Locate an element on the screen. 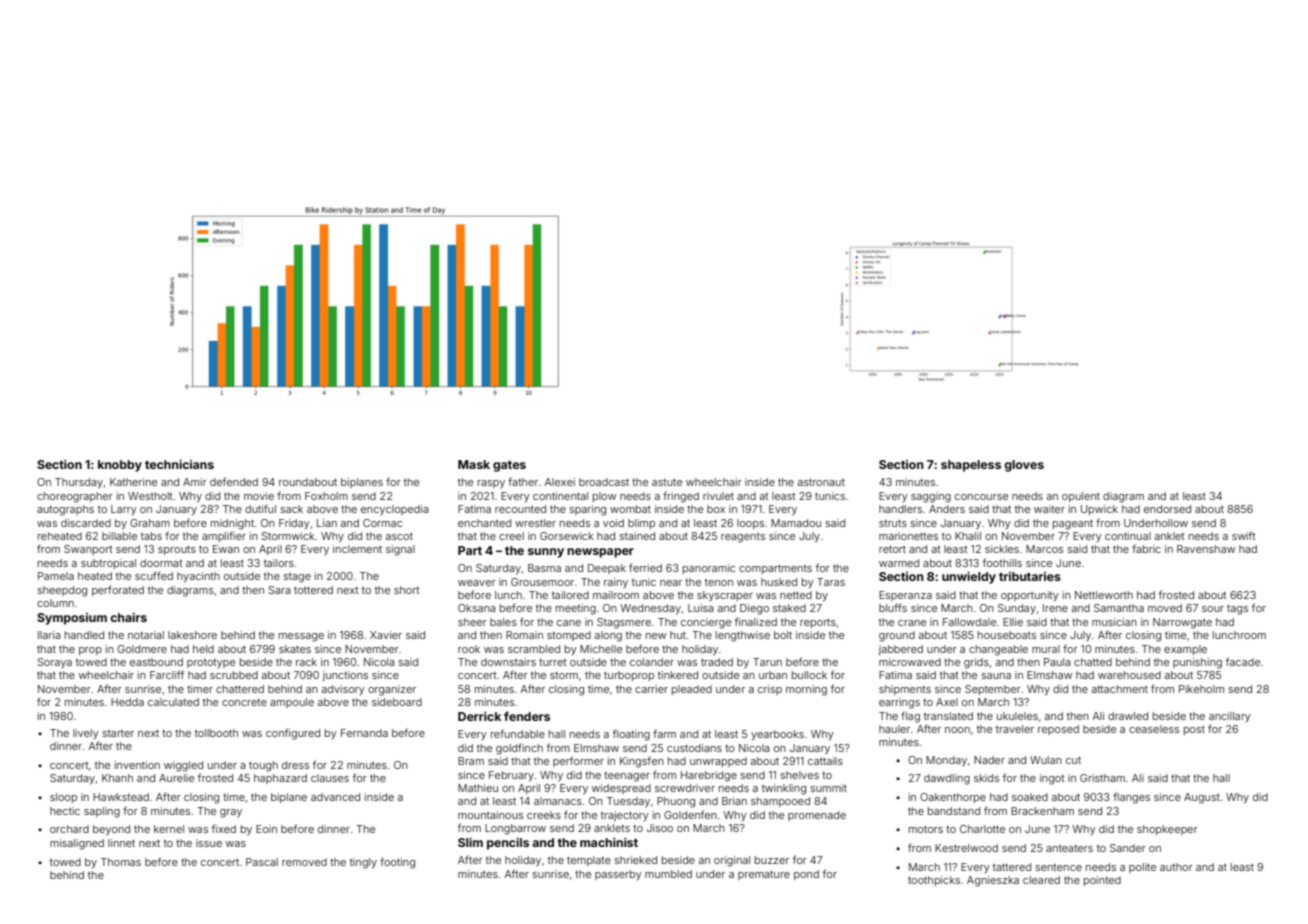 The width and height of the screenshot is (1308, 924). stomped is located at coordinates (569, 636).
